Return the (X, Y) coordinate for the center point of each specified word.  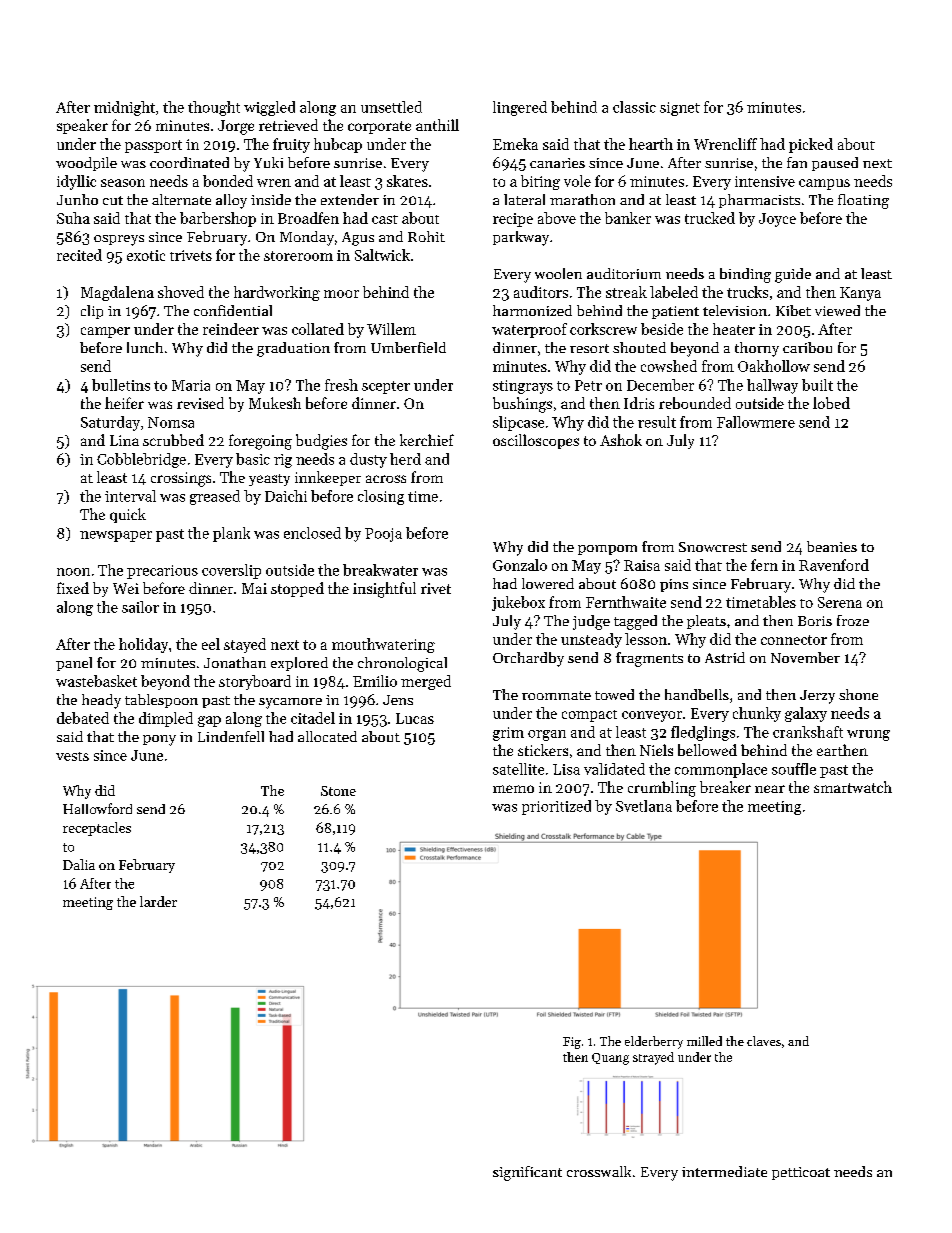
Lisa (566, 769)
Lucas (415, 718)
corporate (379, 127)
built (817, 385)
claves (764, 1041)
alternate (181, 199)
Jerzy (817, 697)
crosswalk (599, 1171)
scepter (386, 387)
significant (527, 1173)
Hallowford (97, 808)
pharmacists (759, 201)
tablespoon (161, 701)
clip (92, 312)
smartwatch (853, 787)
